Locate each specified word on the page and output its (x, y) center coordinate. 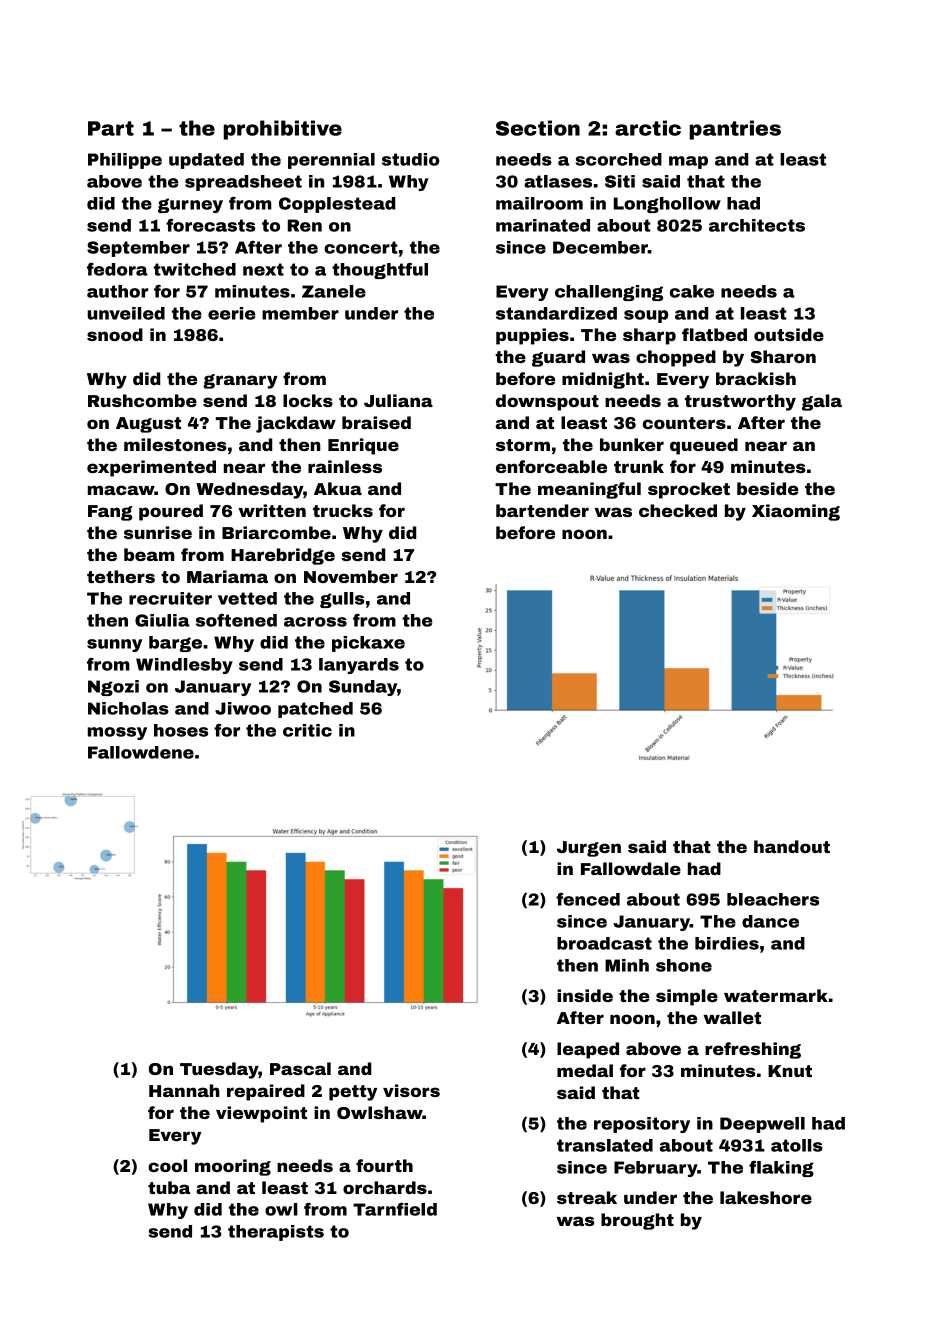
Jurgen (589, 849)
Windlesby (184, 666)
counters (684, 423)
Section (538, 128)
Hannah (184, 1090)
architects (757, 225)
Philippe (125, 161)
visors (411, 1090)
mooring (233, 1167)
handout (792, 846)
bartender (542, 510)
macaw (121, 490)
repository (642, 1125)
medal (585, 1070)
